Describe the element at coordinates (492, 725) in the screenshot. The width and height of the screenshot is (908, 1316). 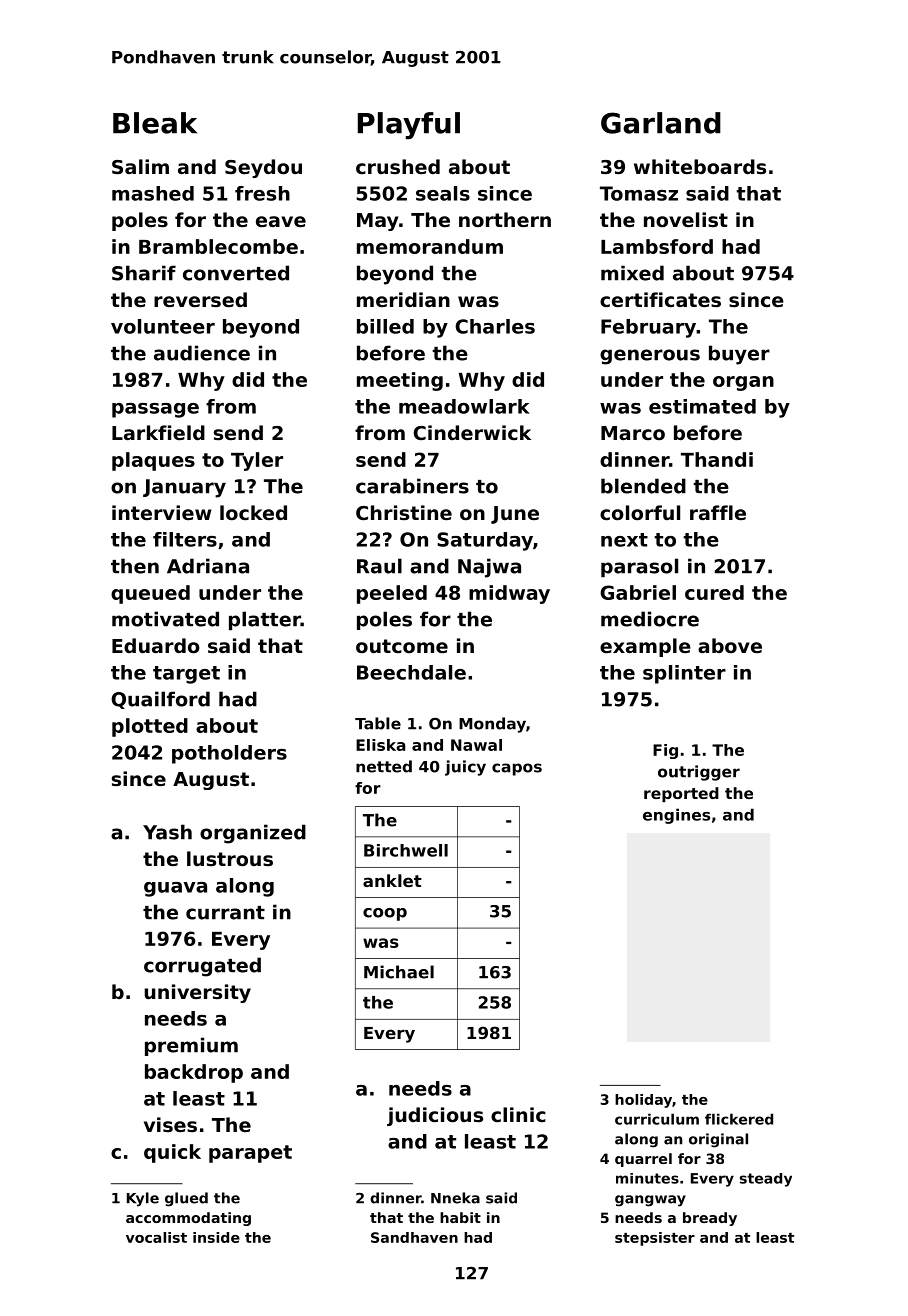
I see `Monday` at that location.
